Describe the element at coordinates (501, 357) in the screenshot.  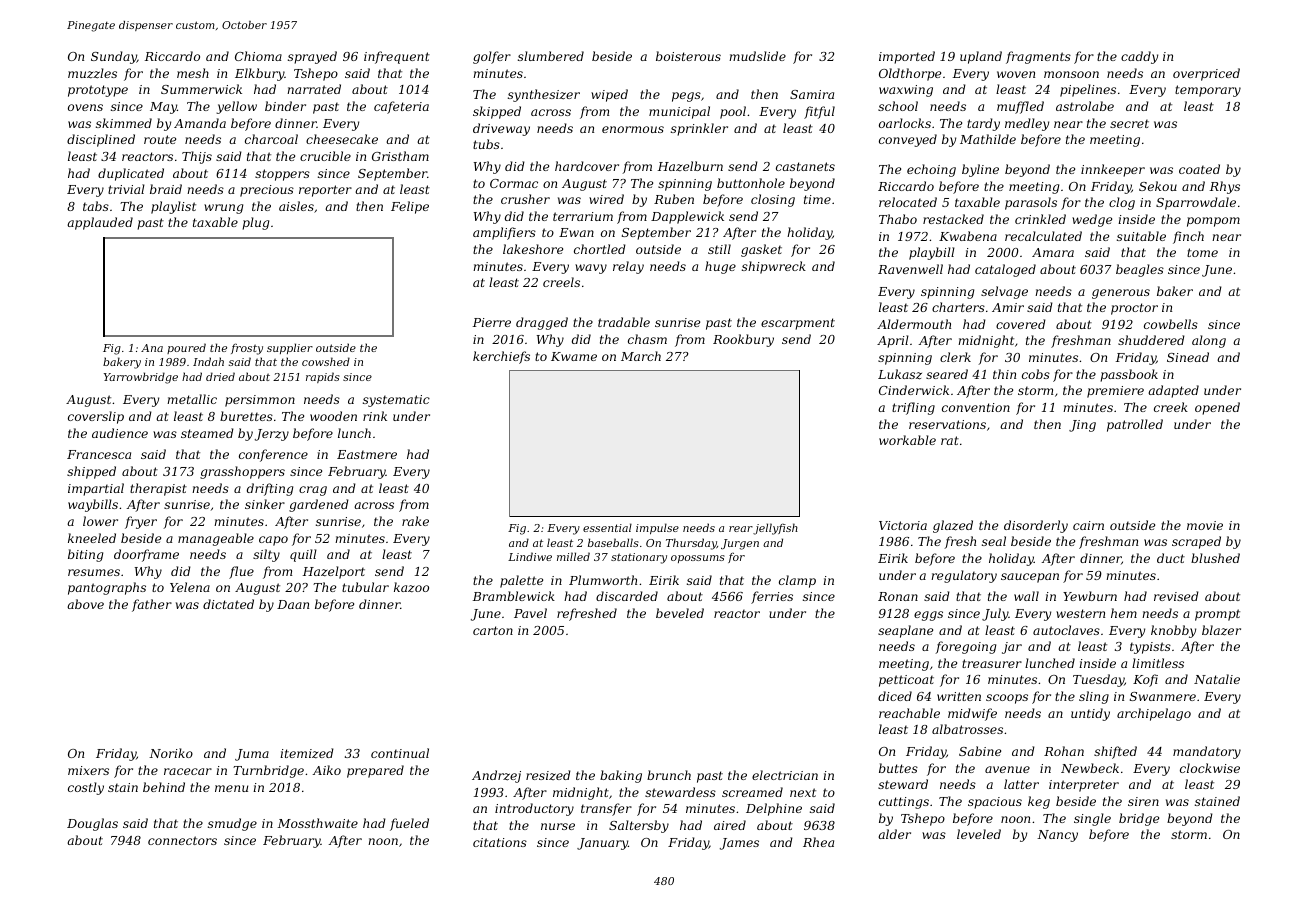
I see `kerchiefs` at that location.
